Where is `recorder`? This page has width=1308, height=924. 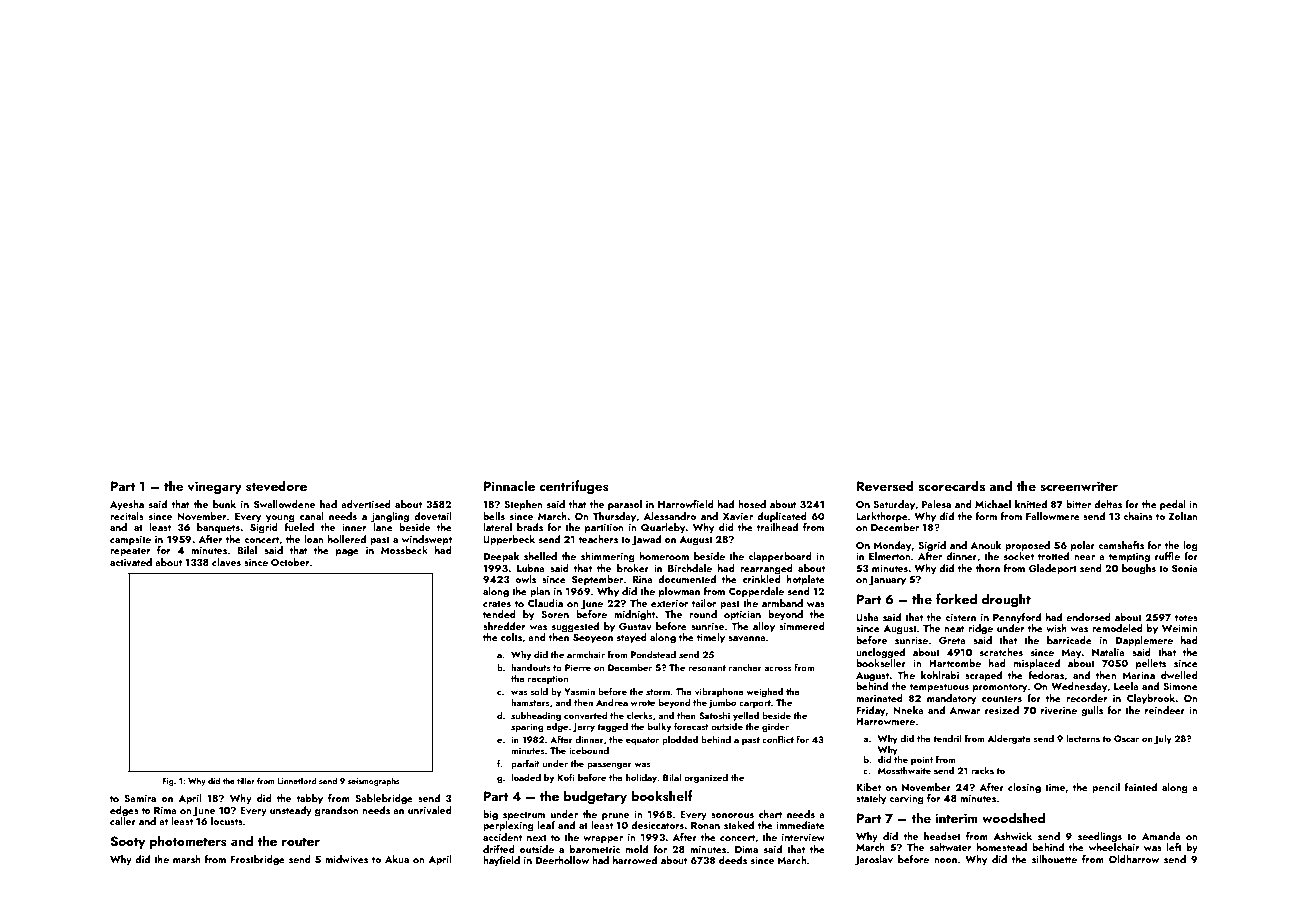 recorder is located at coordinates (1086, 698).
